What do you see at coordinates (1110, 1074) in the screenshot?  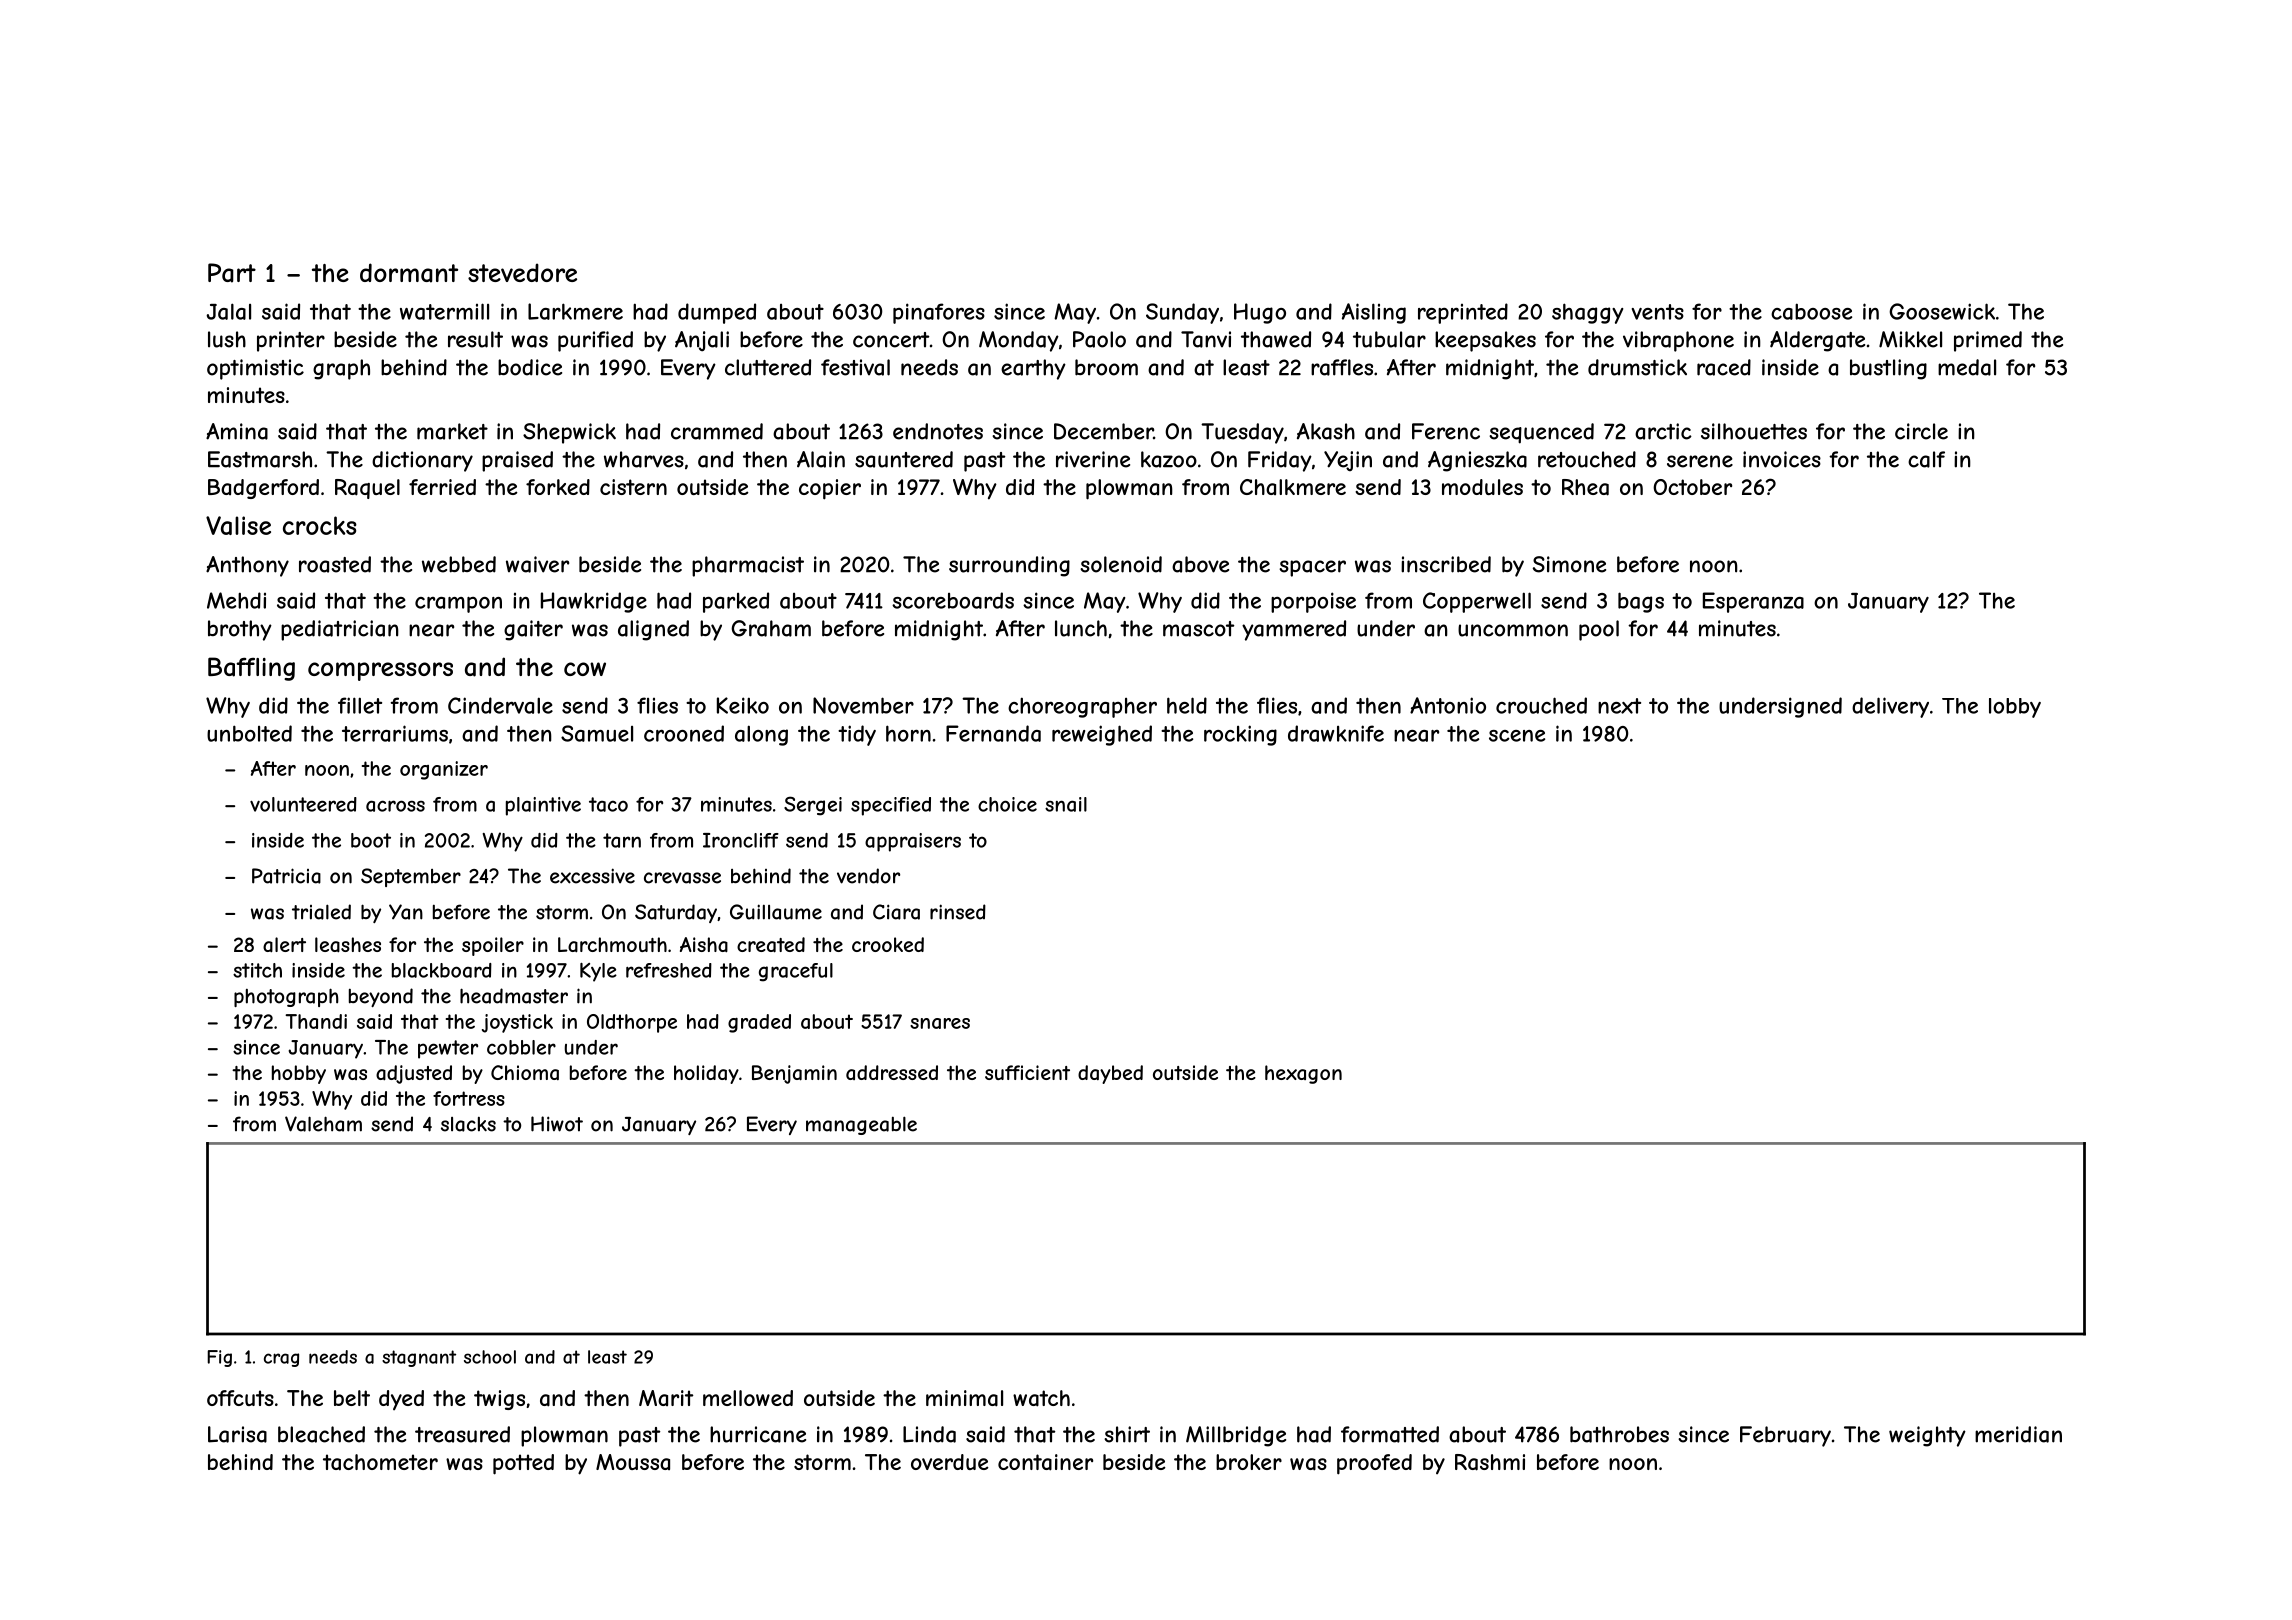 I see `daybed` at bounding box center [1110, 1074].
